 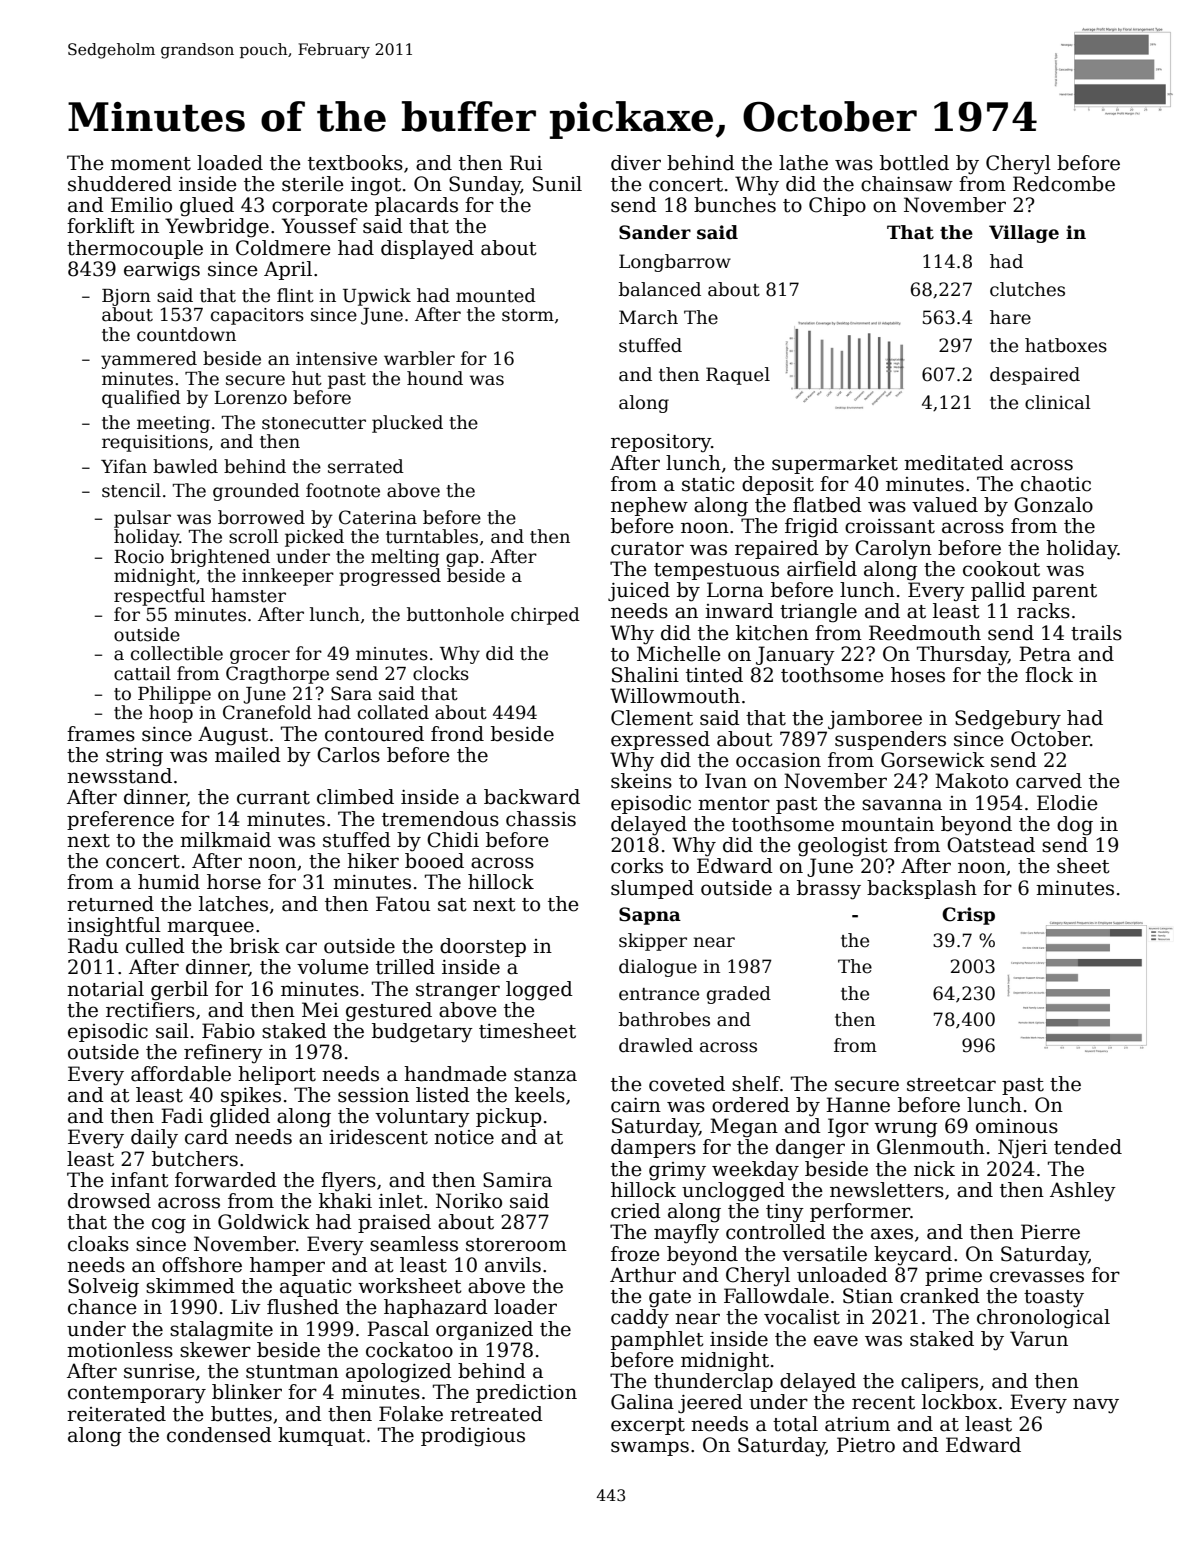 I want to click on reiterated, so click(x=116, y=1414).
